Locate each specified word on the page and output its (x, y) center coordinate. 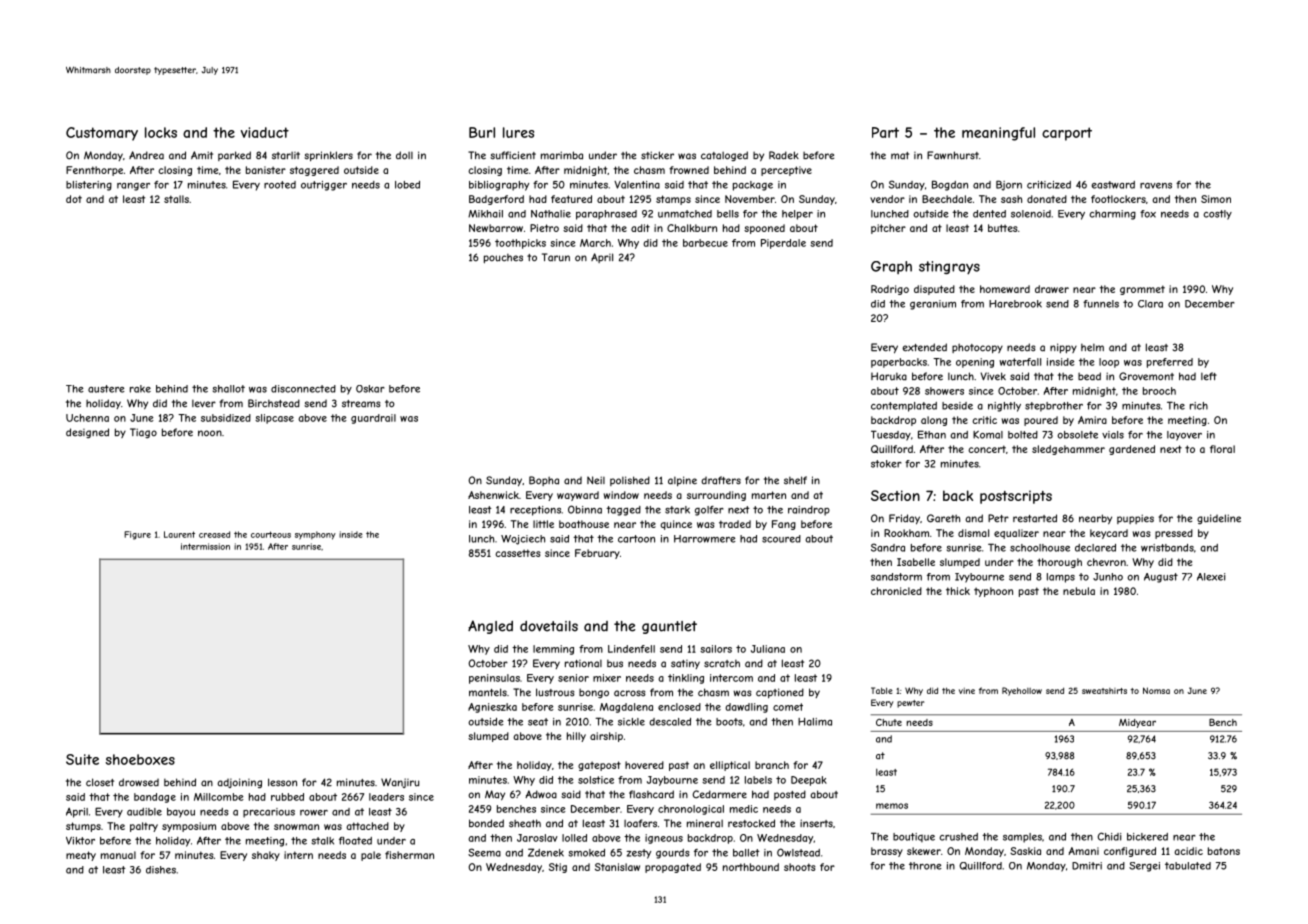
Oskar (370, 389)
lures (518, 132)
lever (204, 403)
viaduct (265, 132)
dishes (161, 870)
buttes (1003, 228)
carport (1067, 134)
